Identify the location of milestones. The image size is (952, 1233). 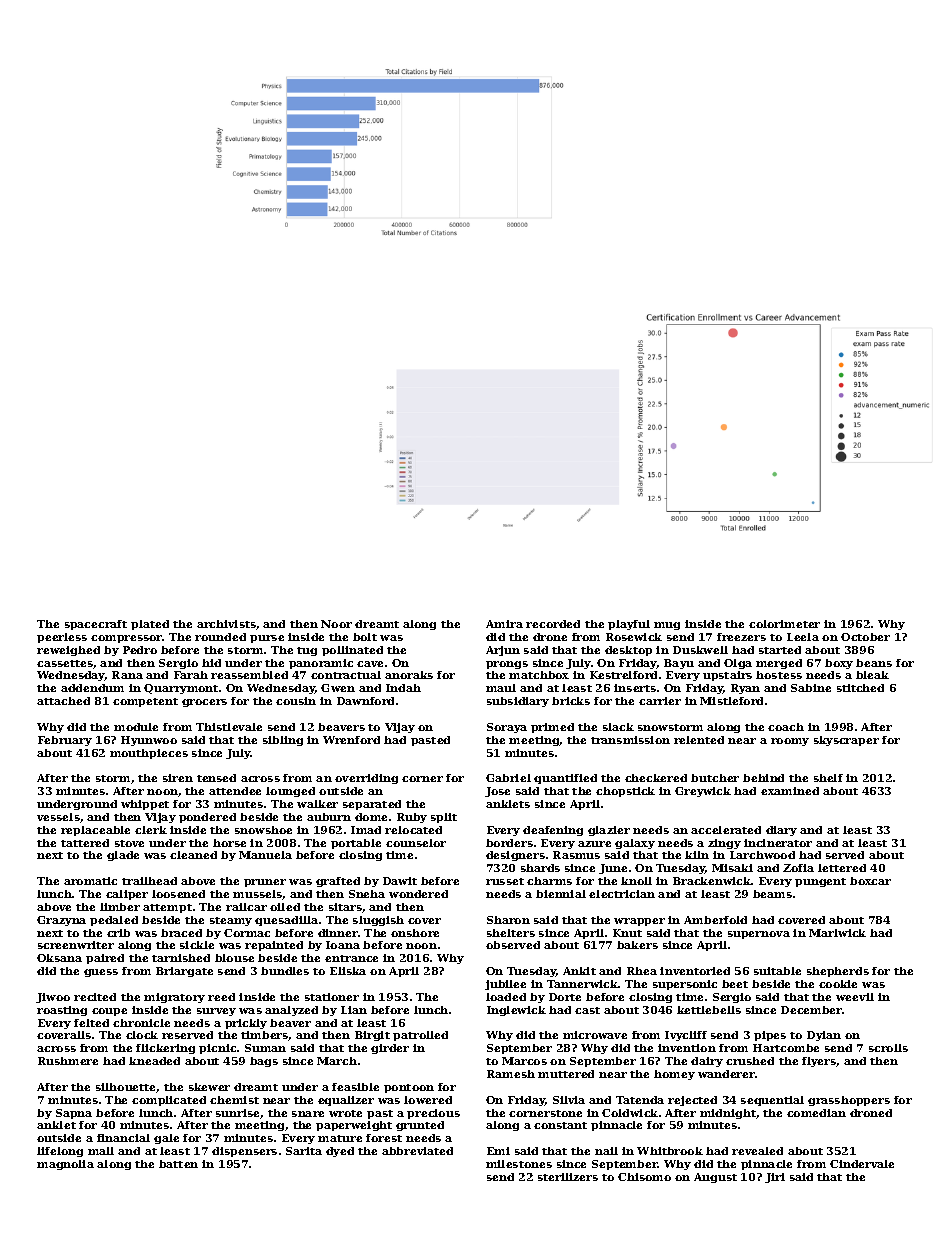
(519, 1164).
